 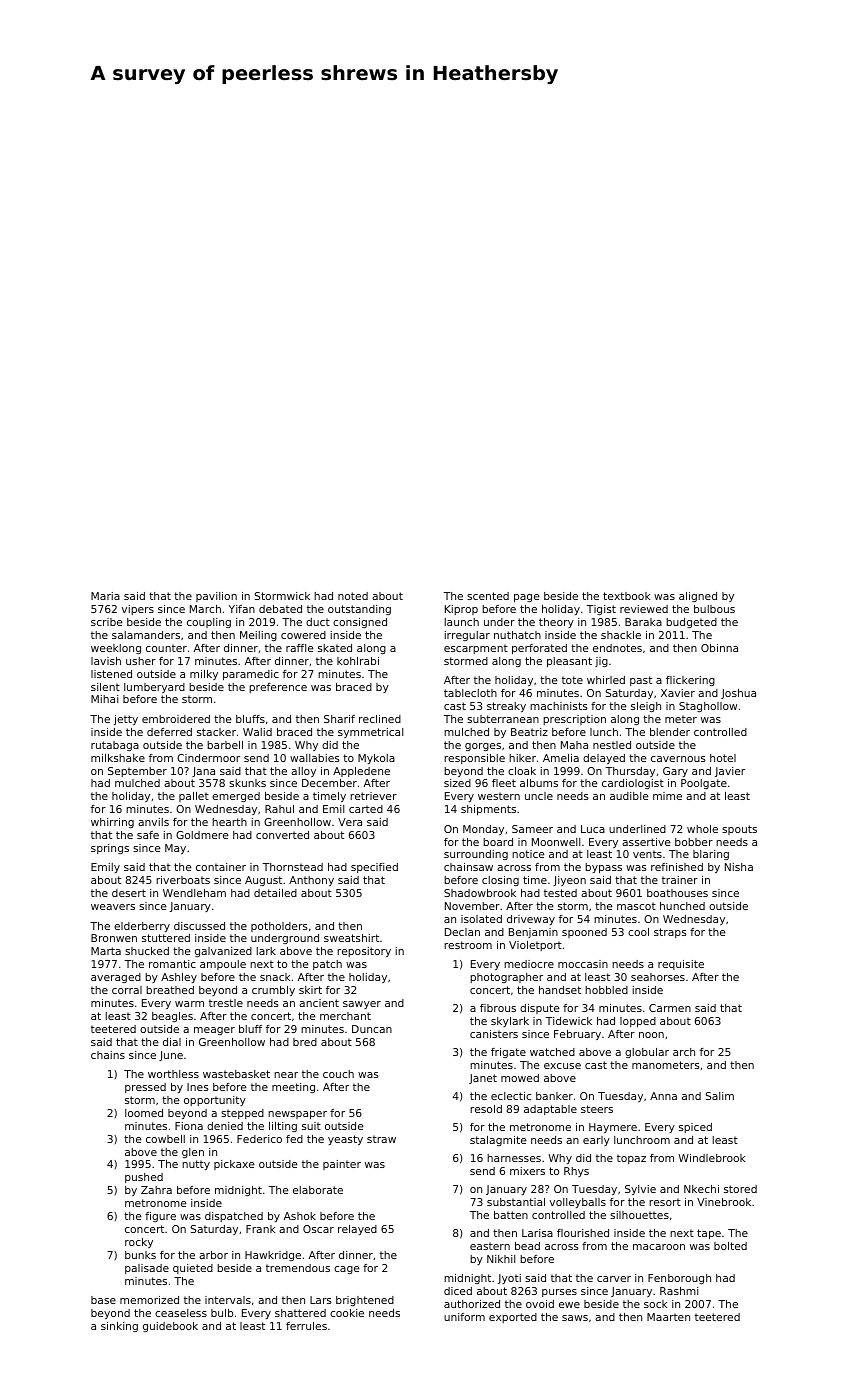 I want to click on spouts, so click(x=739, y=830).
